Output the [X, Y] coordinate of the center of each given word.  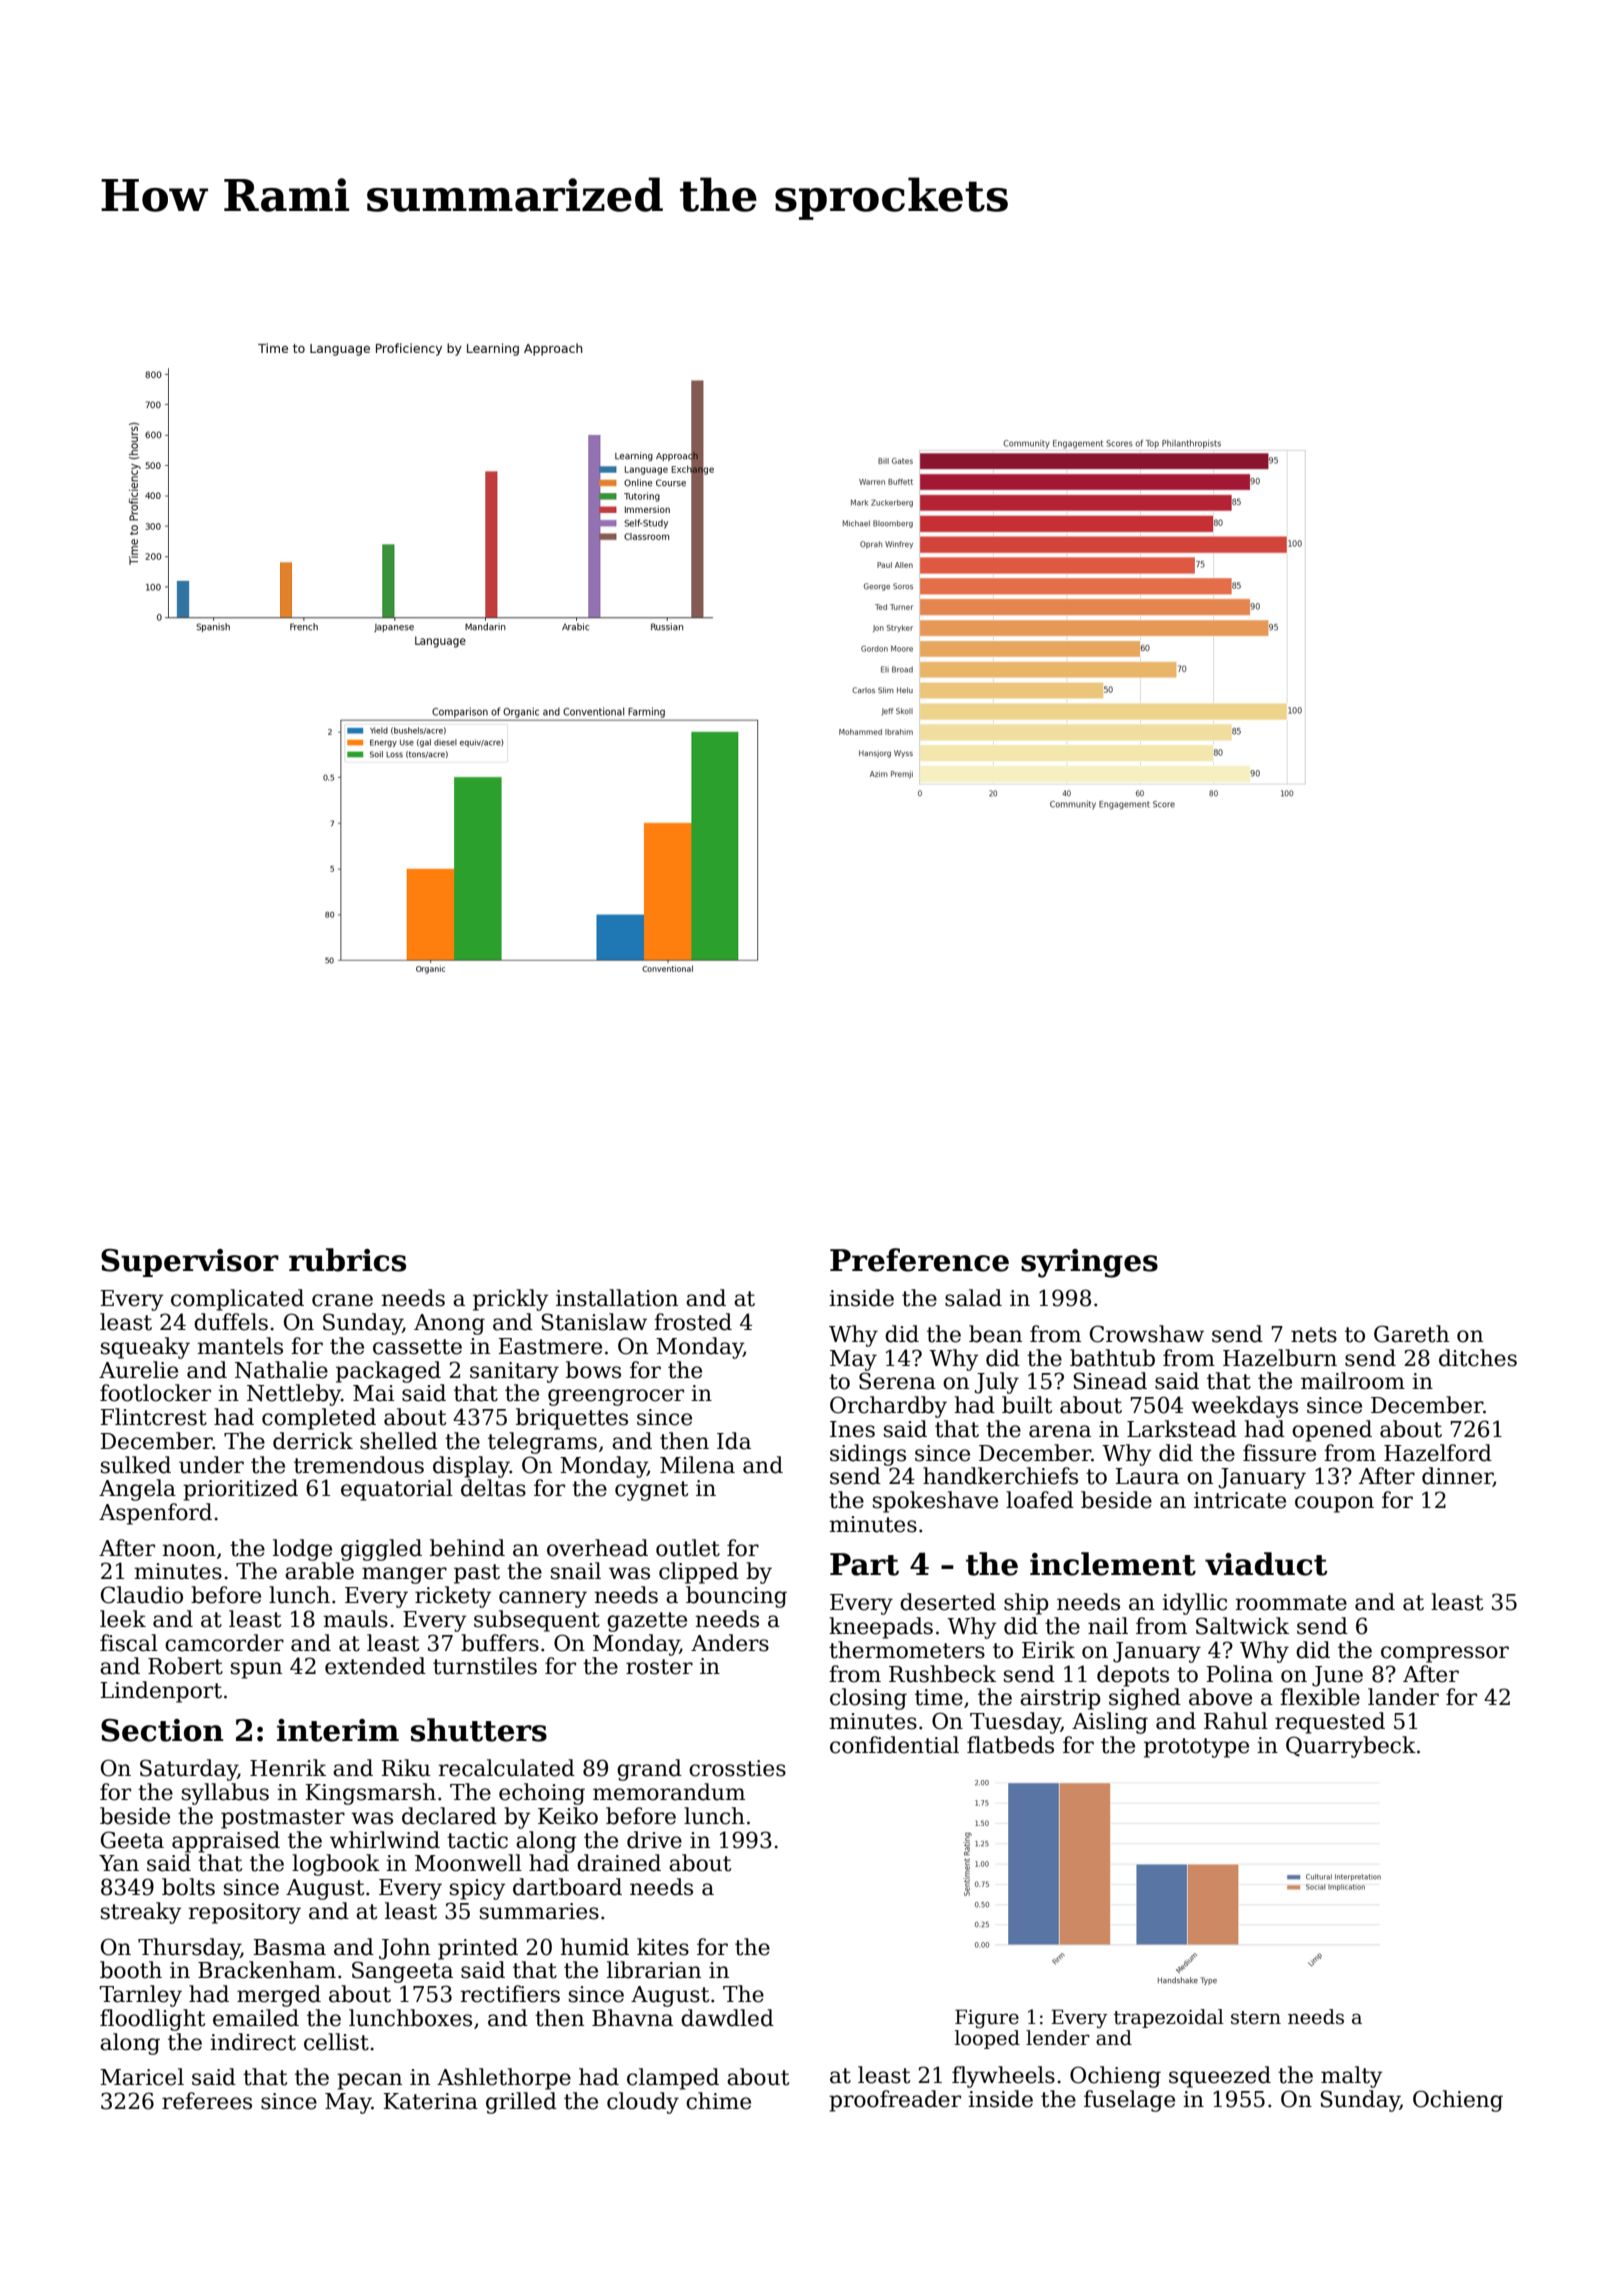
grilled [521, 2103]
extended [375, 1666]
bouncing [736, 1597]
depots [1133, 1676]
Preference [919, 1260]
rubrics [347, 1260]
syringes [1089, 1263]
